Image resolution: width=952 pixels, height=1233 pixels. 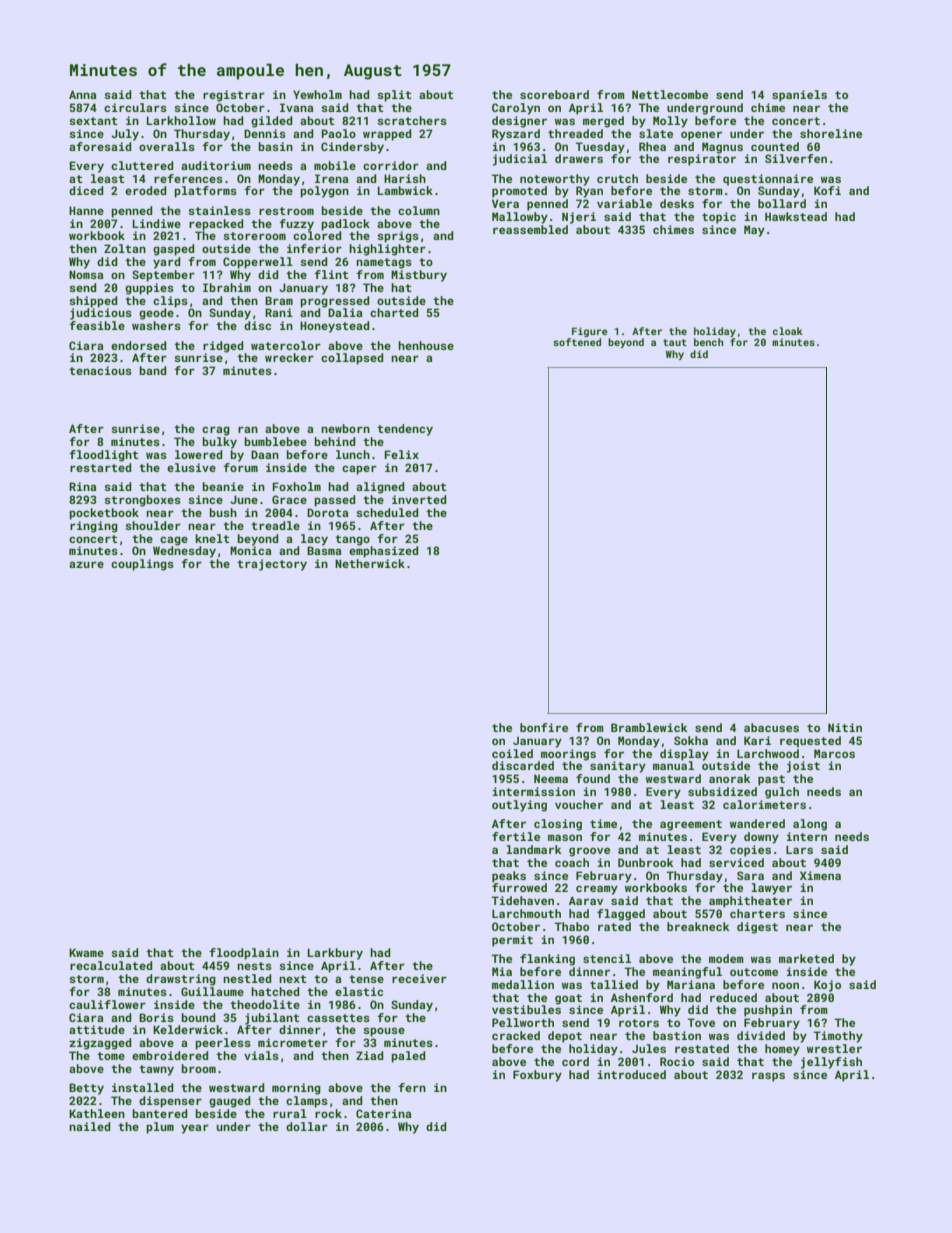 I want to click on abacuses, so click(x=771, y=727).
